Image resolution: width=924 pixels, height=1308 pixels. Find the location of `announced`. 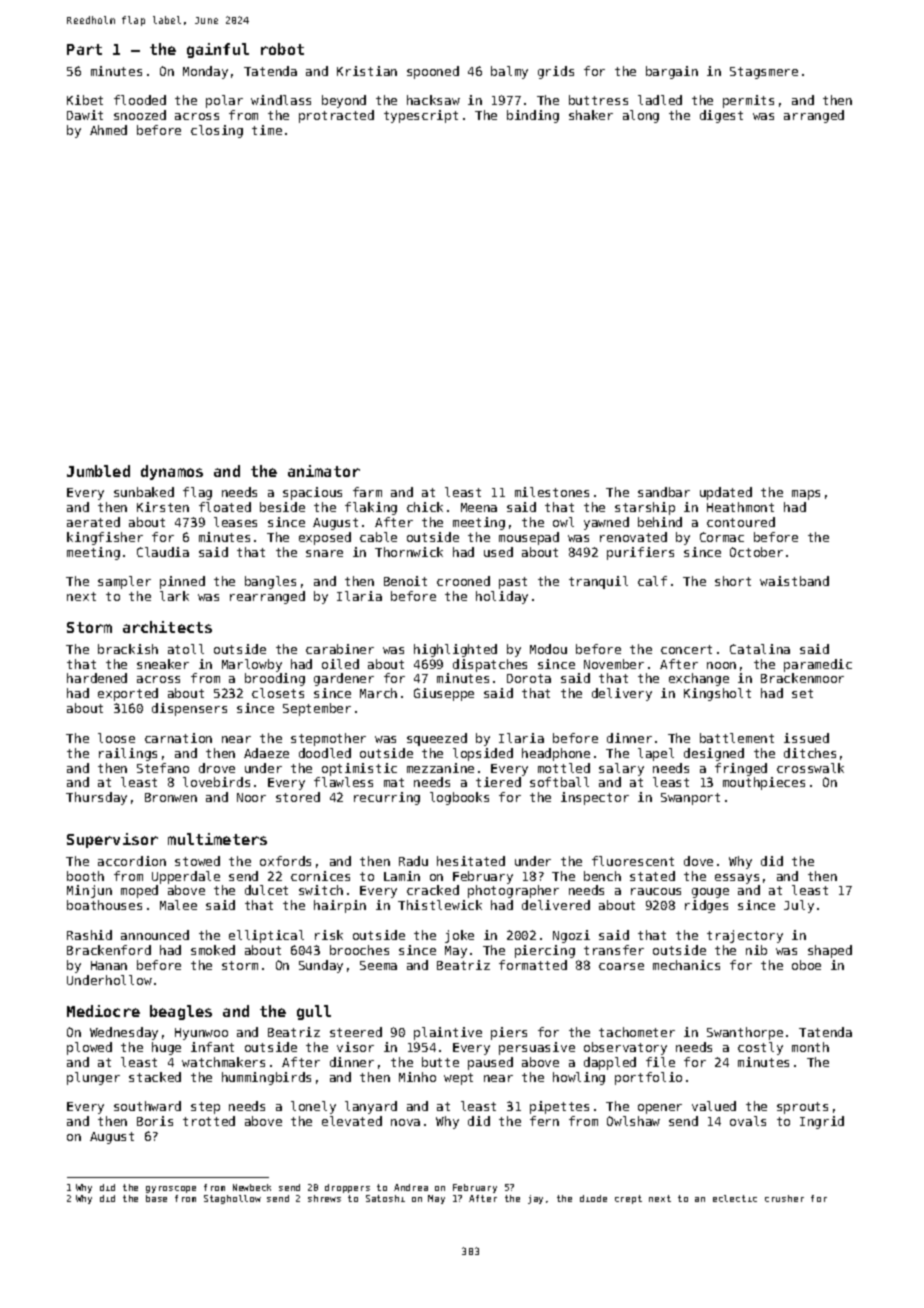

announced is located at coordinates (155, 935).
